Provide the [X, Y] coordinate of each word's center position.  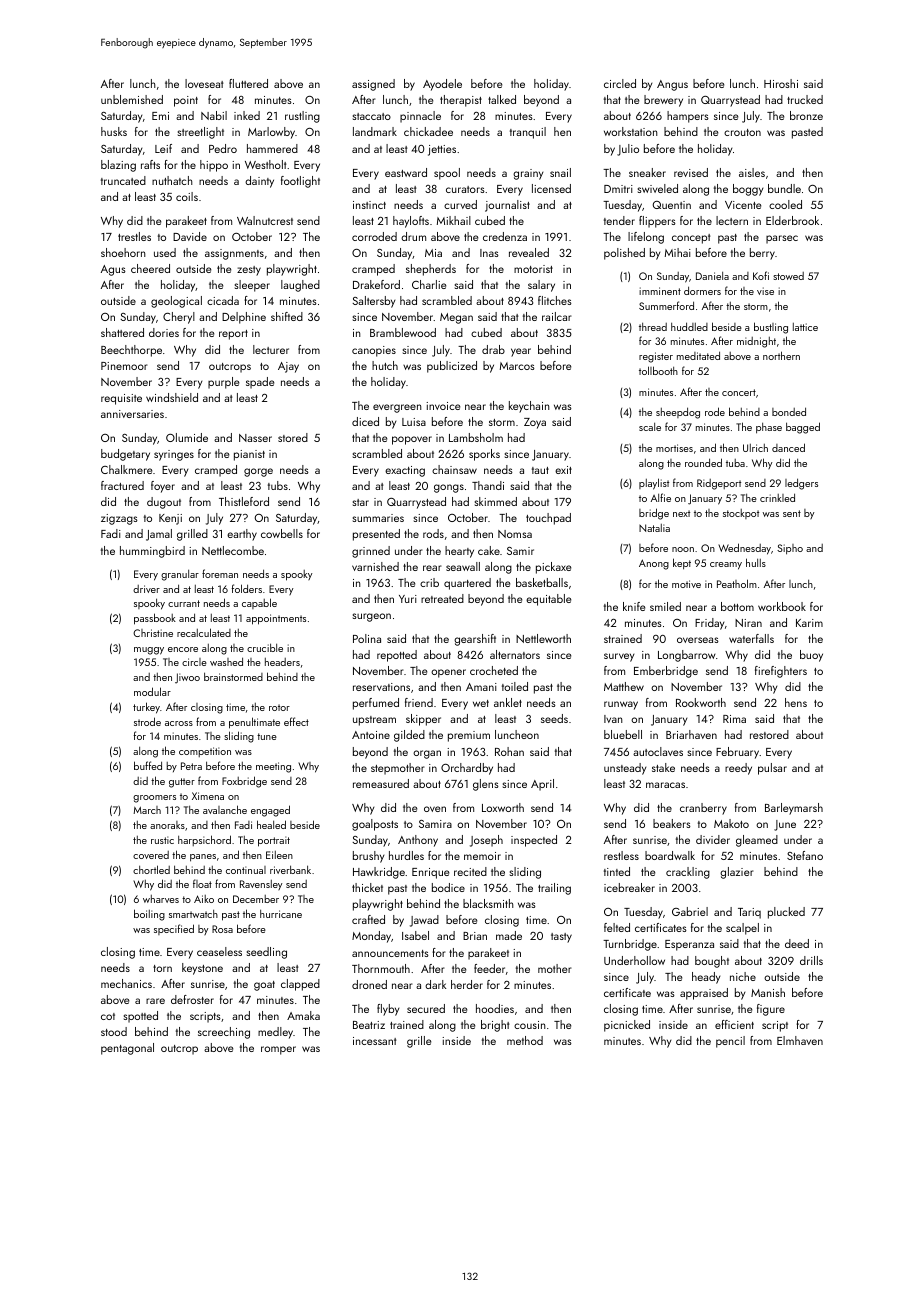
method [525, 1040]
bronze [806, 115]
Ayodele [442, 85]
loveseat [204, 83]
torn [162, 968]
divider [713, 839]
